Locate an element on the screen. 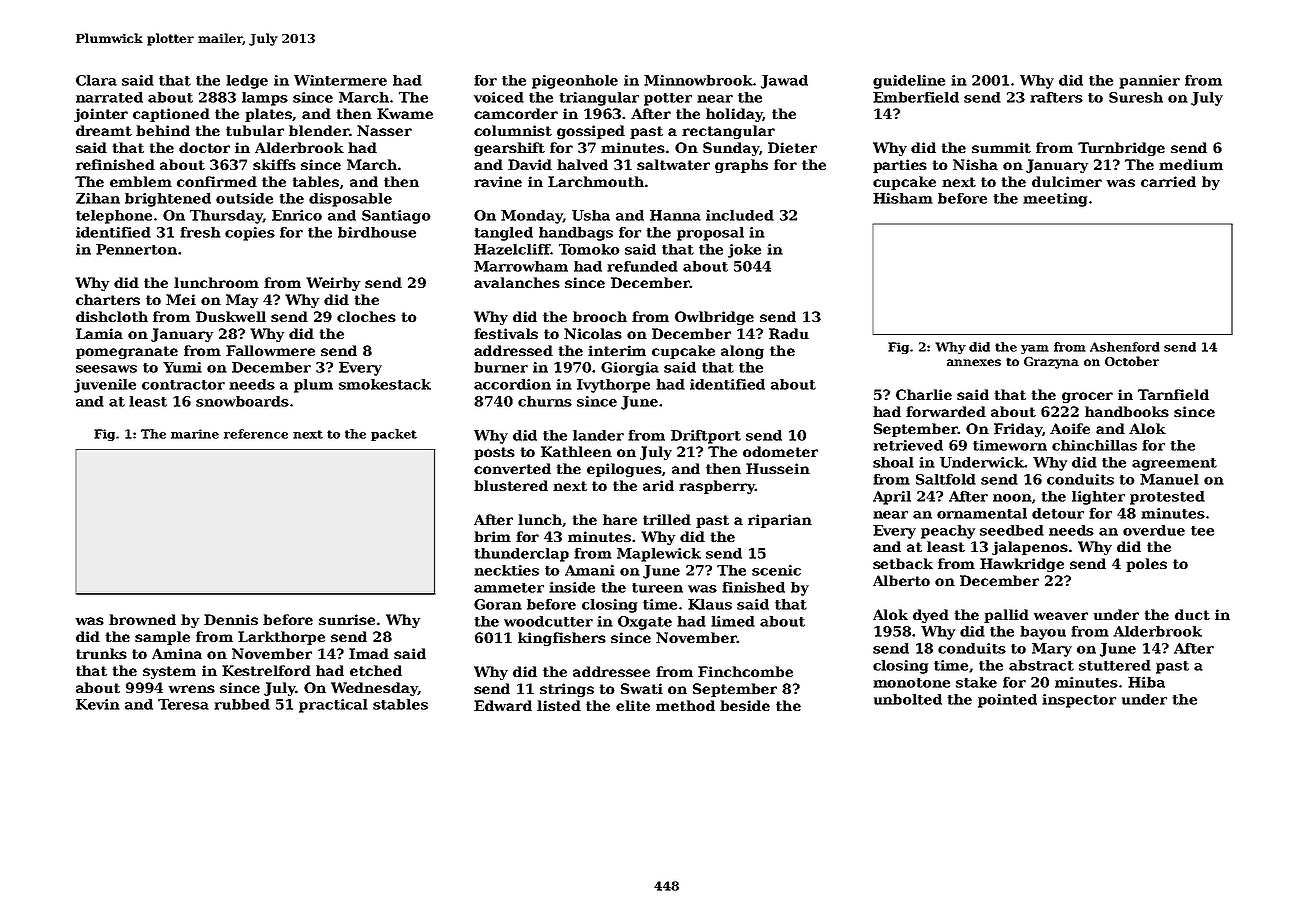  pigeonhole is located at coordinates (575, 82).
